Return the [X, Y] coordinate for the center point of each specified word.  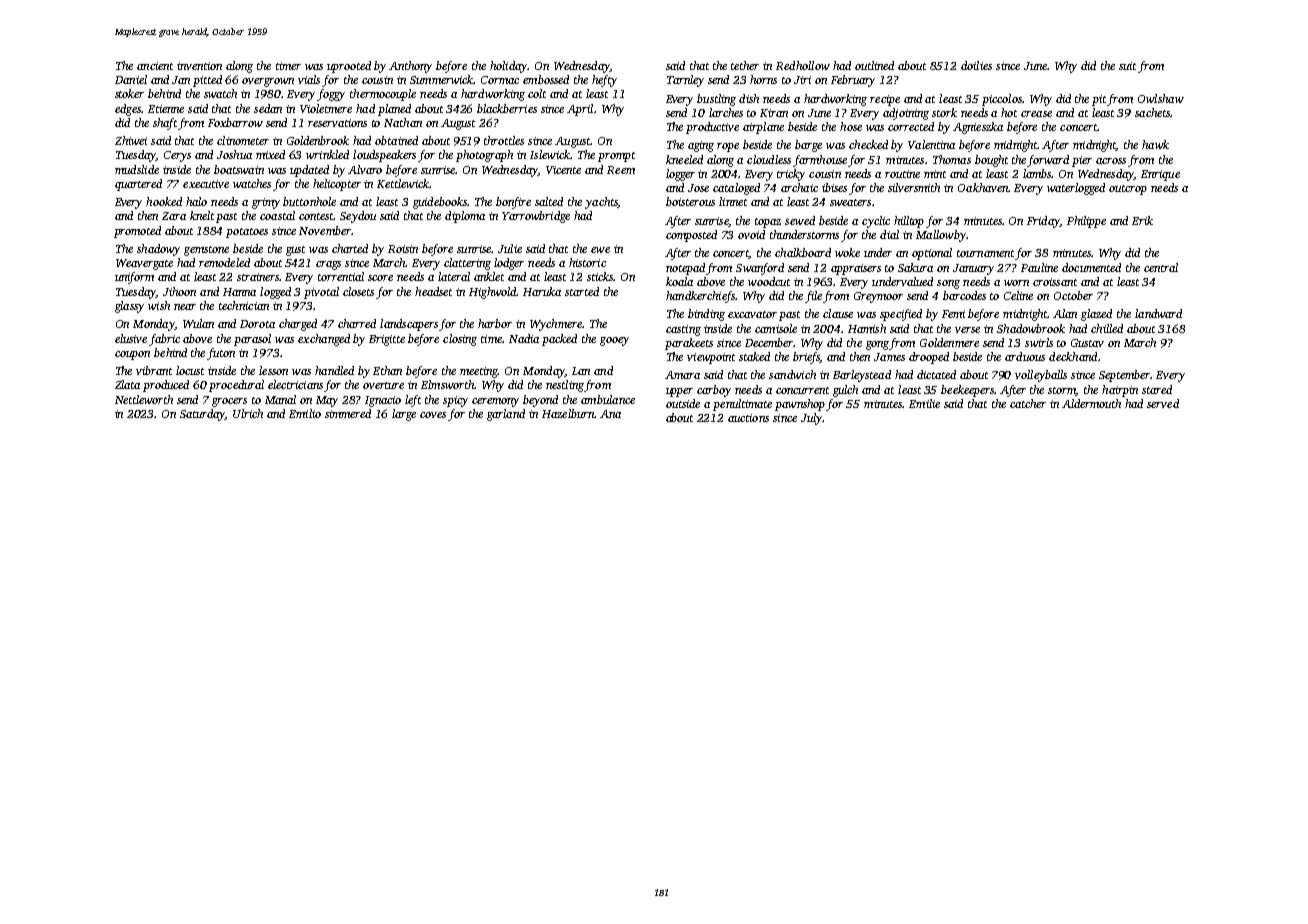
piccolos [1002, 100]
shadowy [158, 250]
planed [394, 110]
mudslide [137, 169]
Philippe [1086, 222]
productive [712, 128]
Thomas [952, 159]
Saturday [202, 415]
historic [587, 262]
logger [680, 175]
